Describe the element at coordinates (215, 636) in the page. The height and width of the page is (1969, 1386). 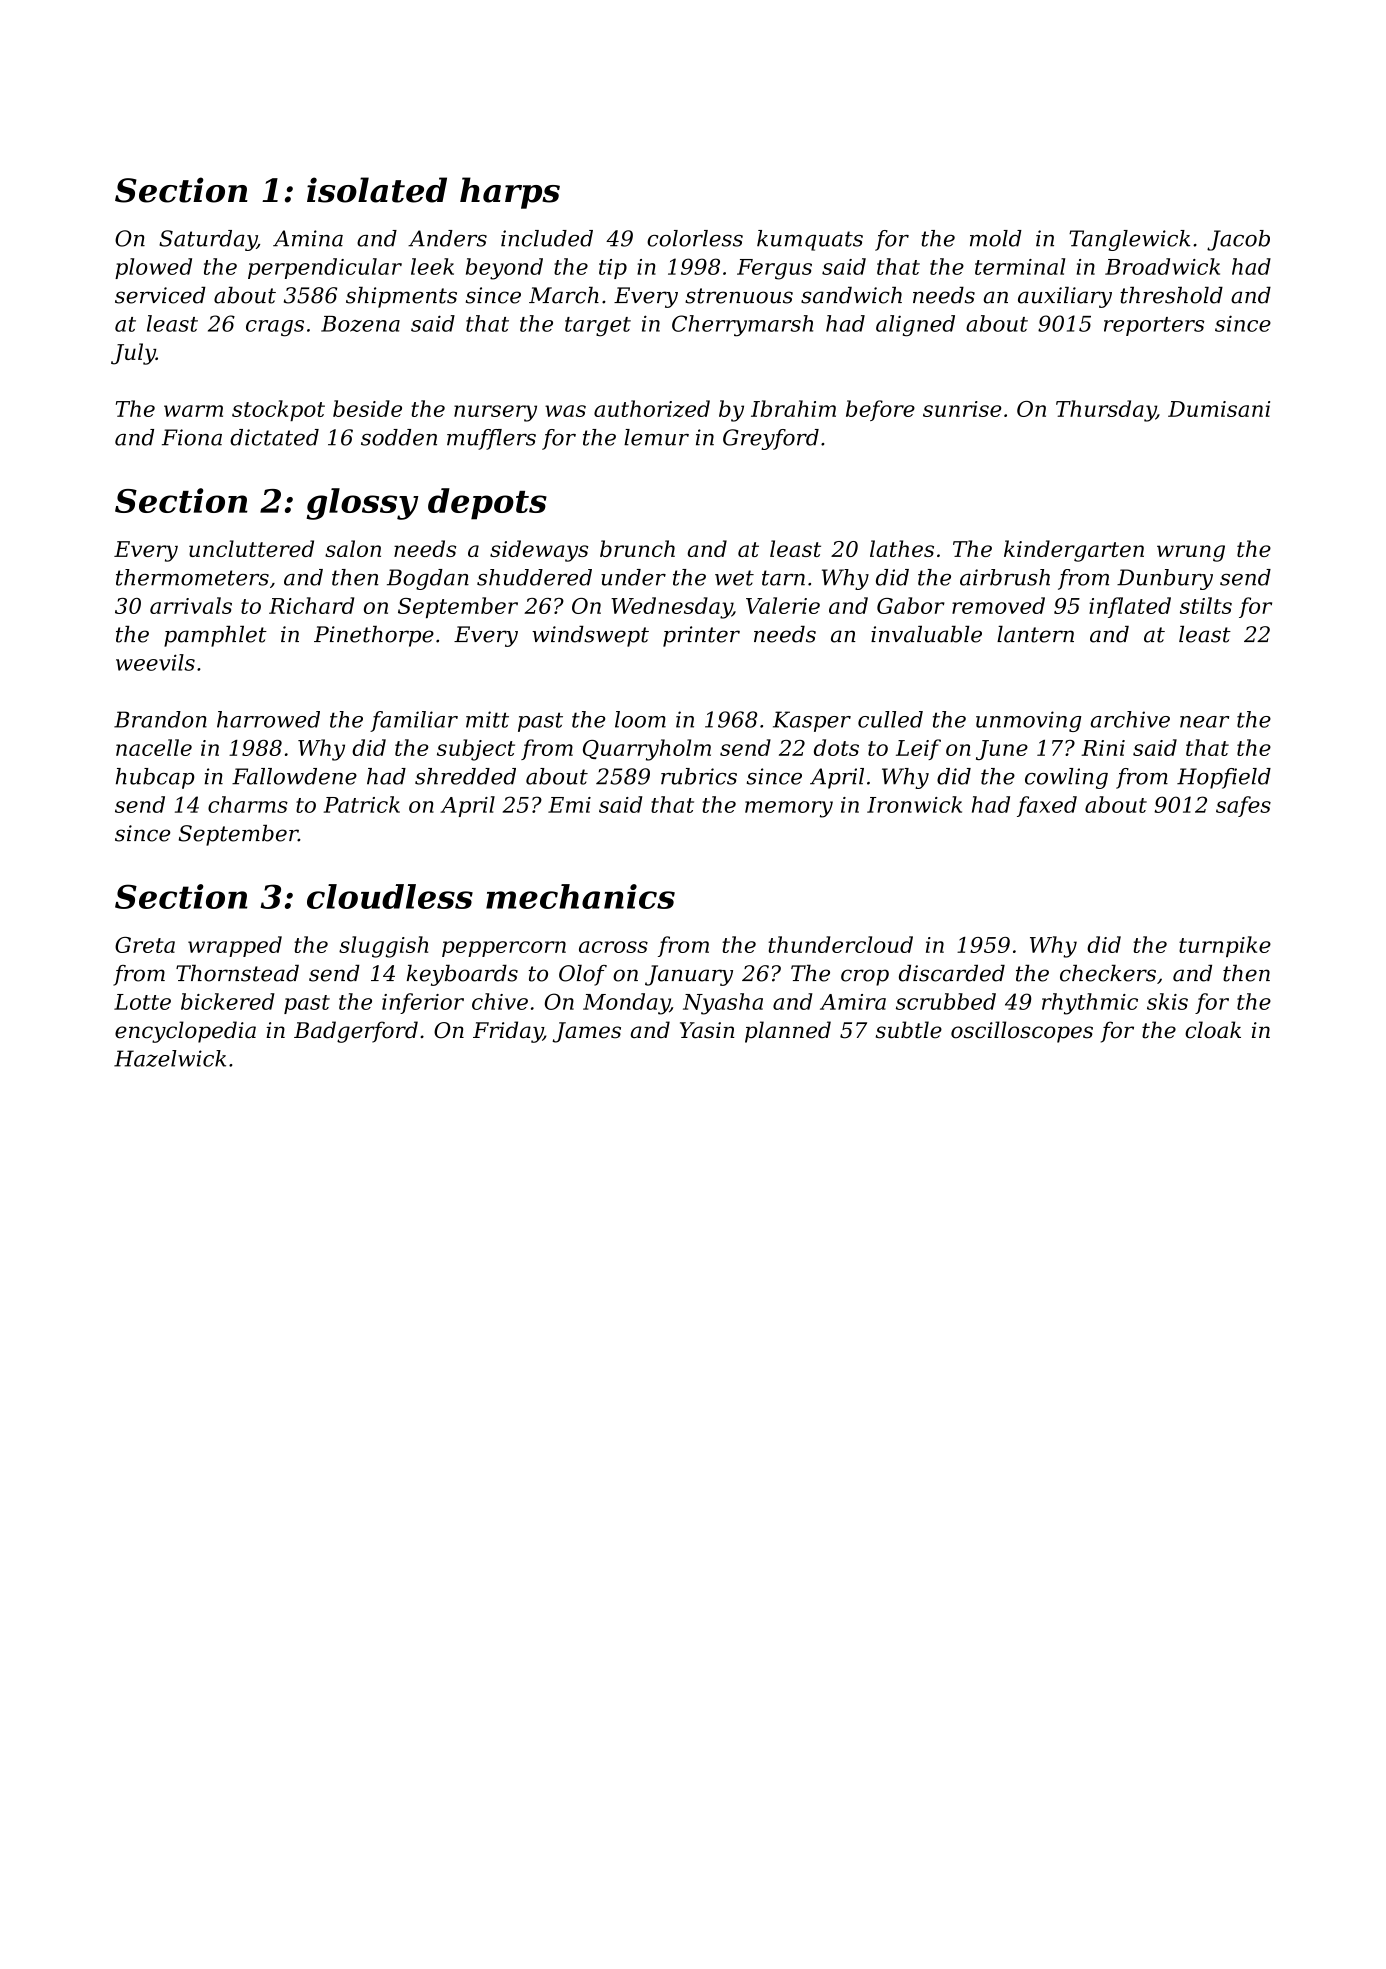
I see `pamphlet` at that location.
